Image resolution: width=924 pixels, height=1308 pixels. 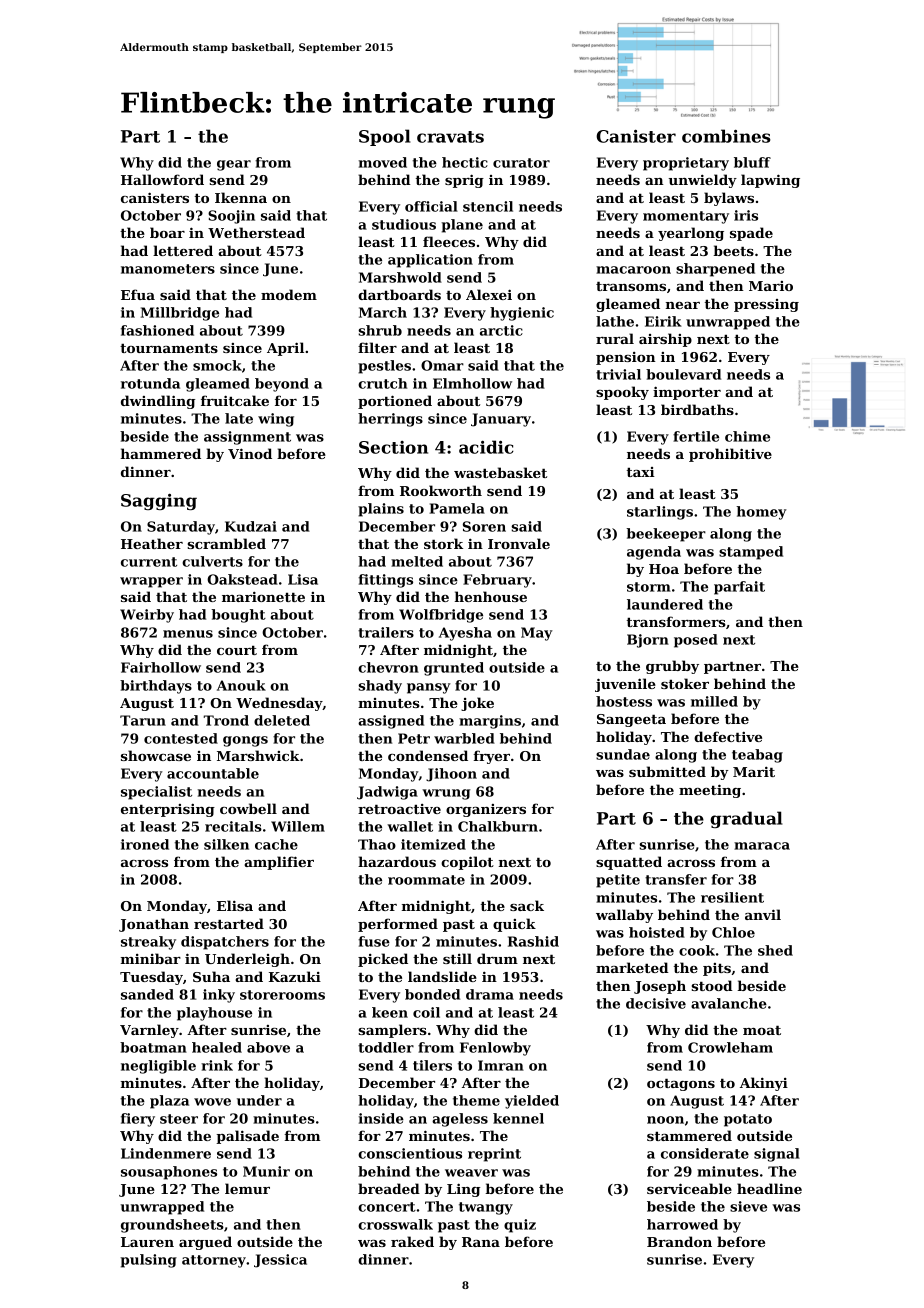 What do you see at coordinates (162, 179) in the screenshot?
I see `Hallowford` at bounding box center [162, 179].
